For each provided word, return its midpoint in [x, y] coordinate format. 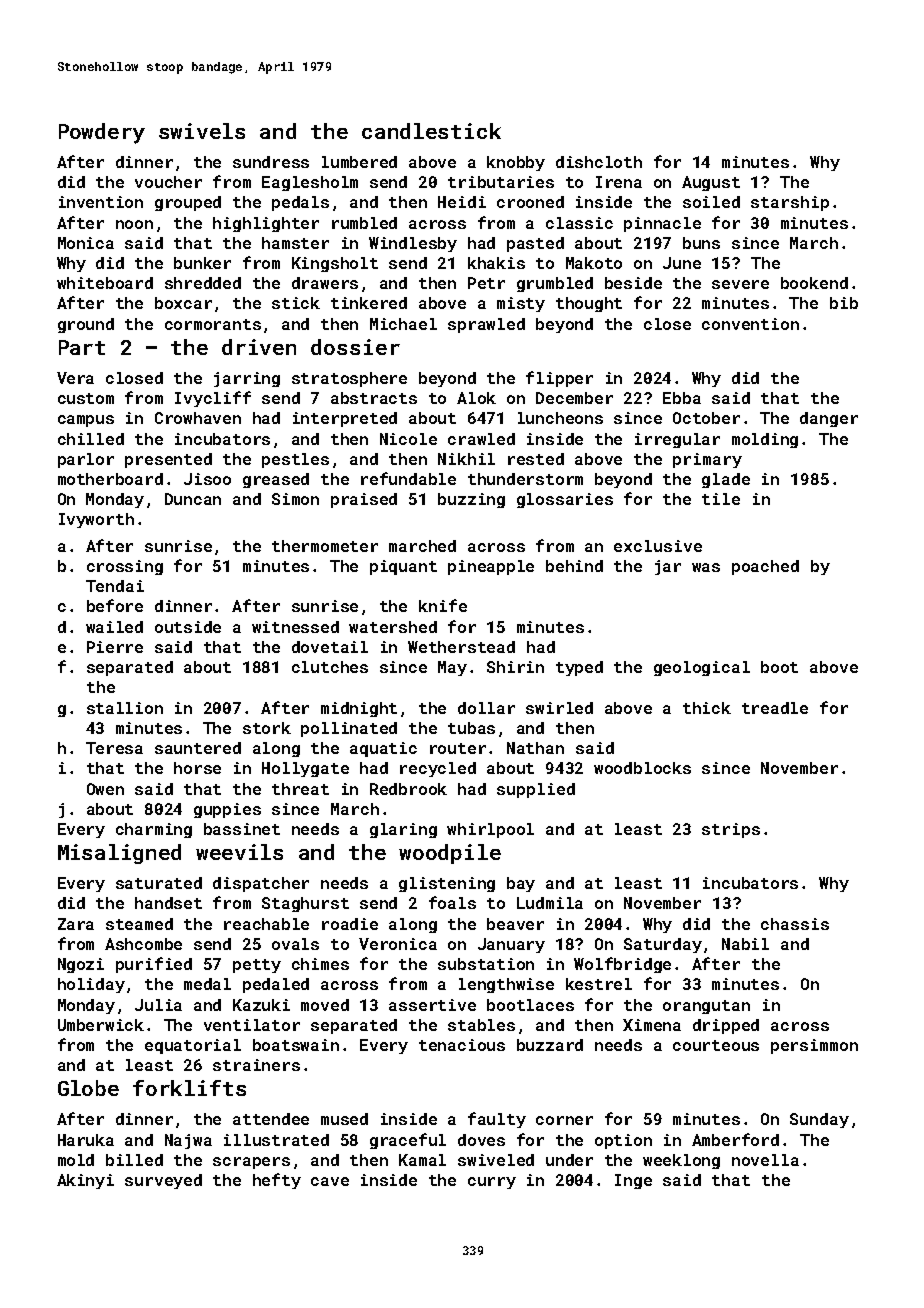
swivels [202, 131]
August [711, 183]
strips [731, 830]
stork [267, 728]
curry [492, 1183]
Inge [633, 1181]
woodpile [450, 854]
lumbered [359, 162]
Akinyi [85, 1181]
